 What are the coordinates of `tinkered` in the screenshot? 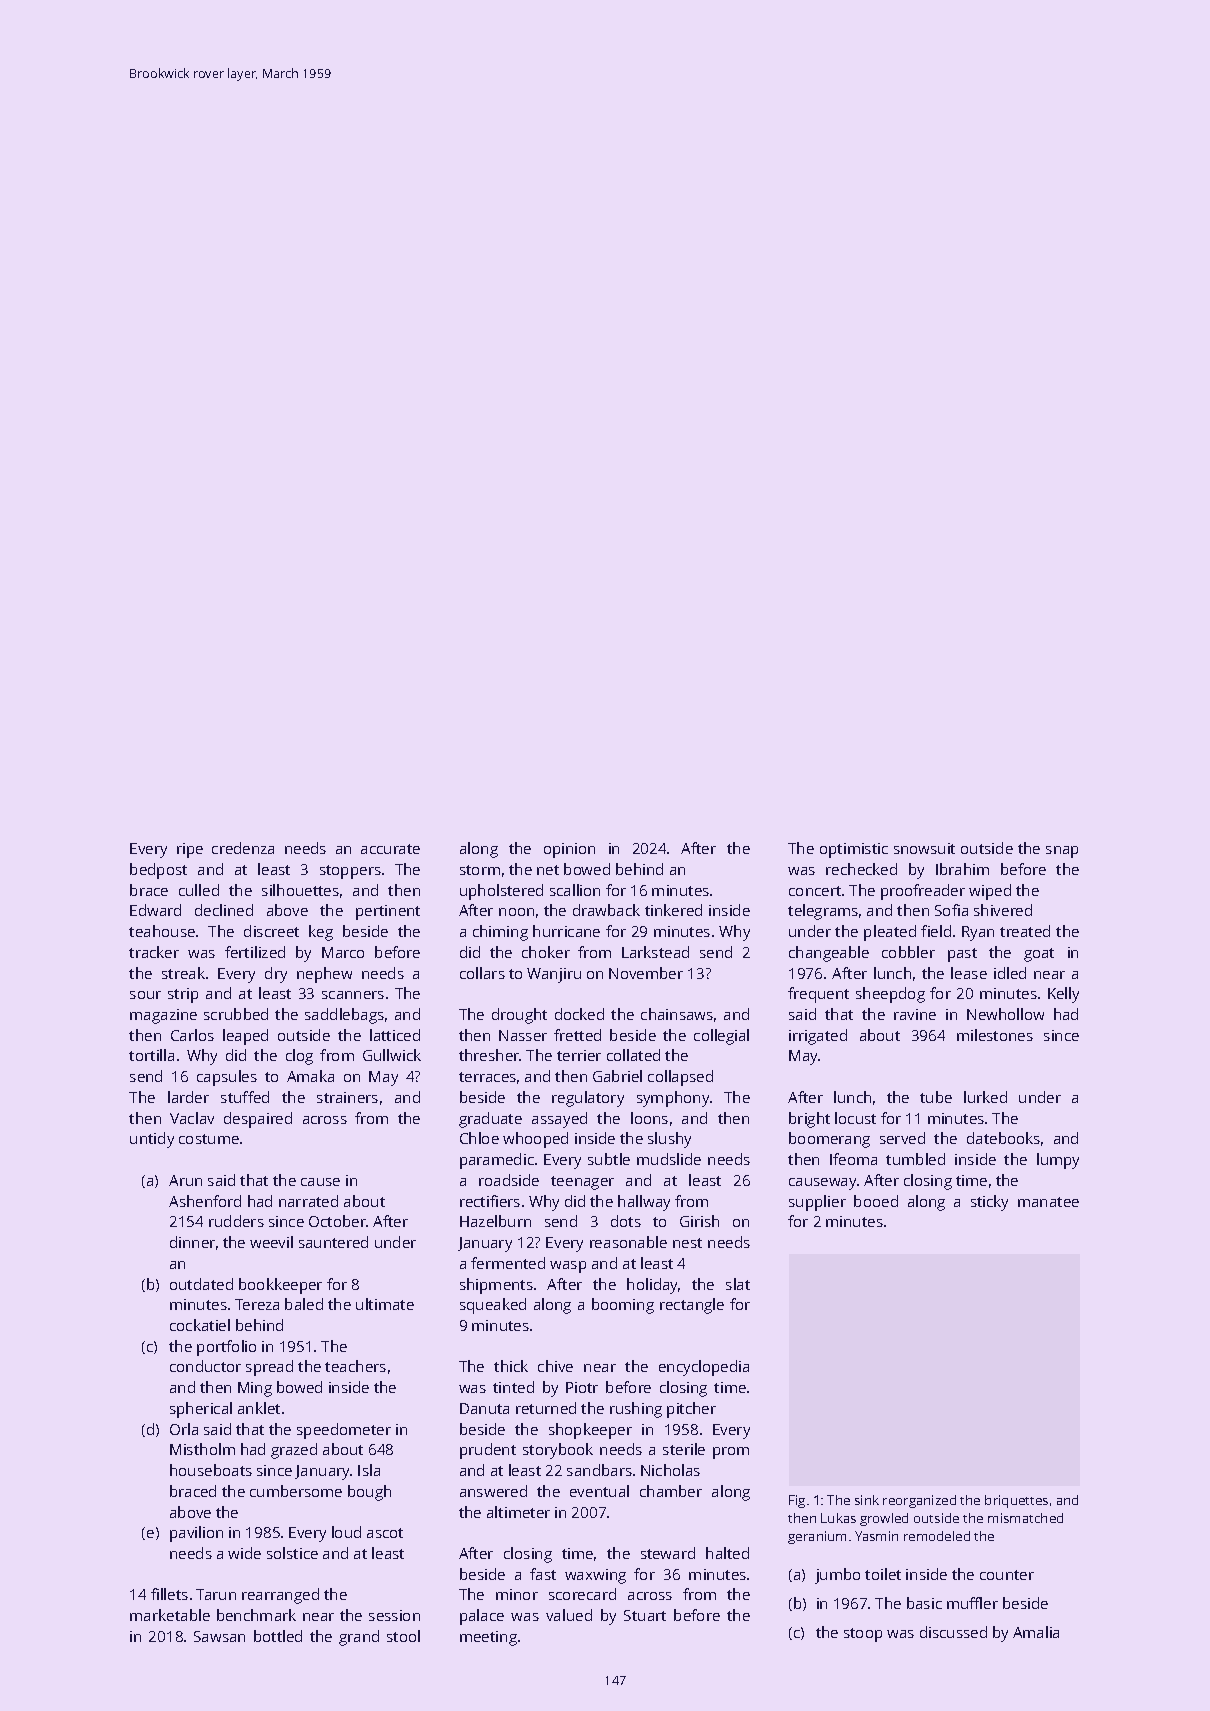 It's located at (673, 910).
